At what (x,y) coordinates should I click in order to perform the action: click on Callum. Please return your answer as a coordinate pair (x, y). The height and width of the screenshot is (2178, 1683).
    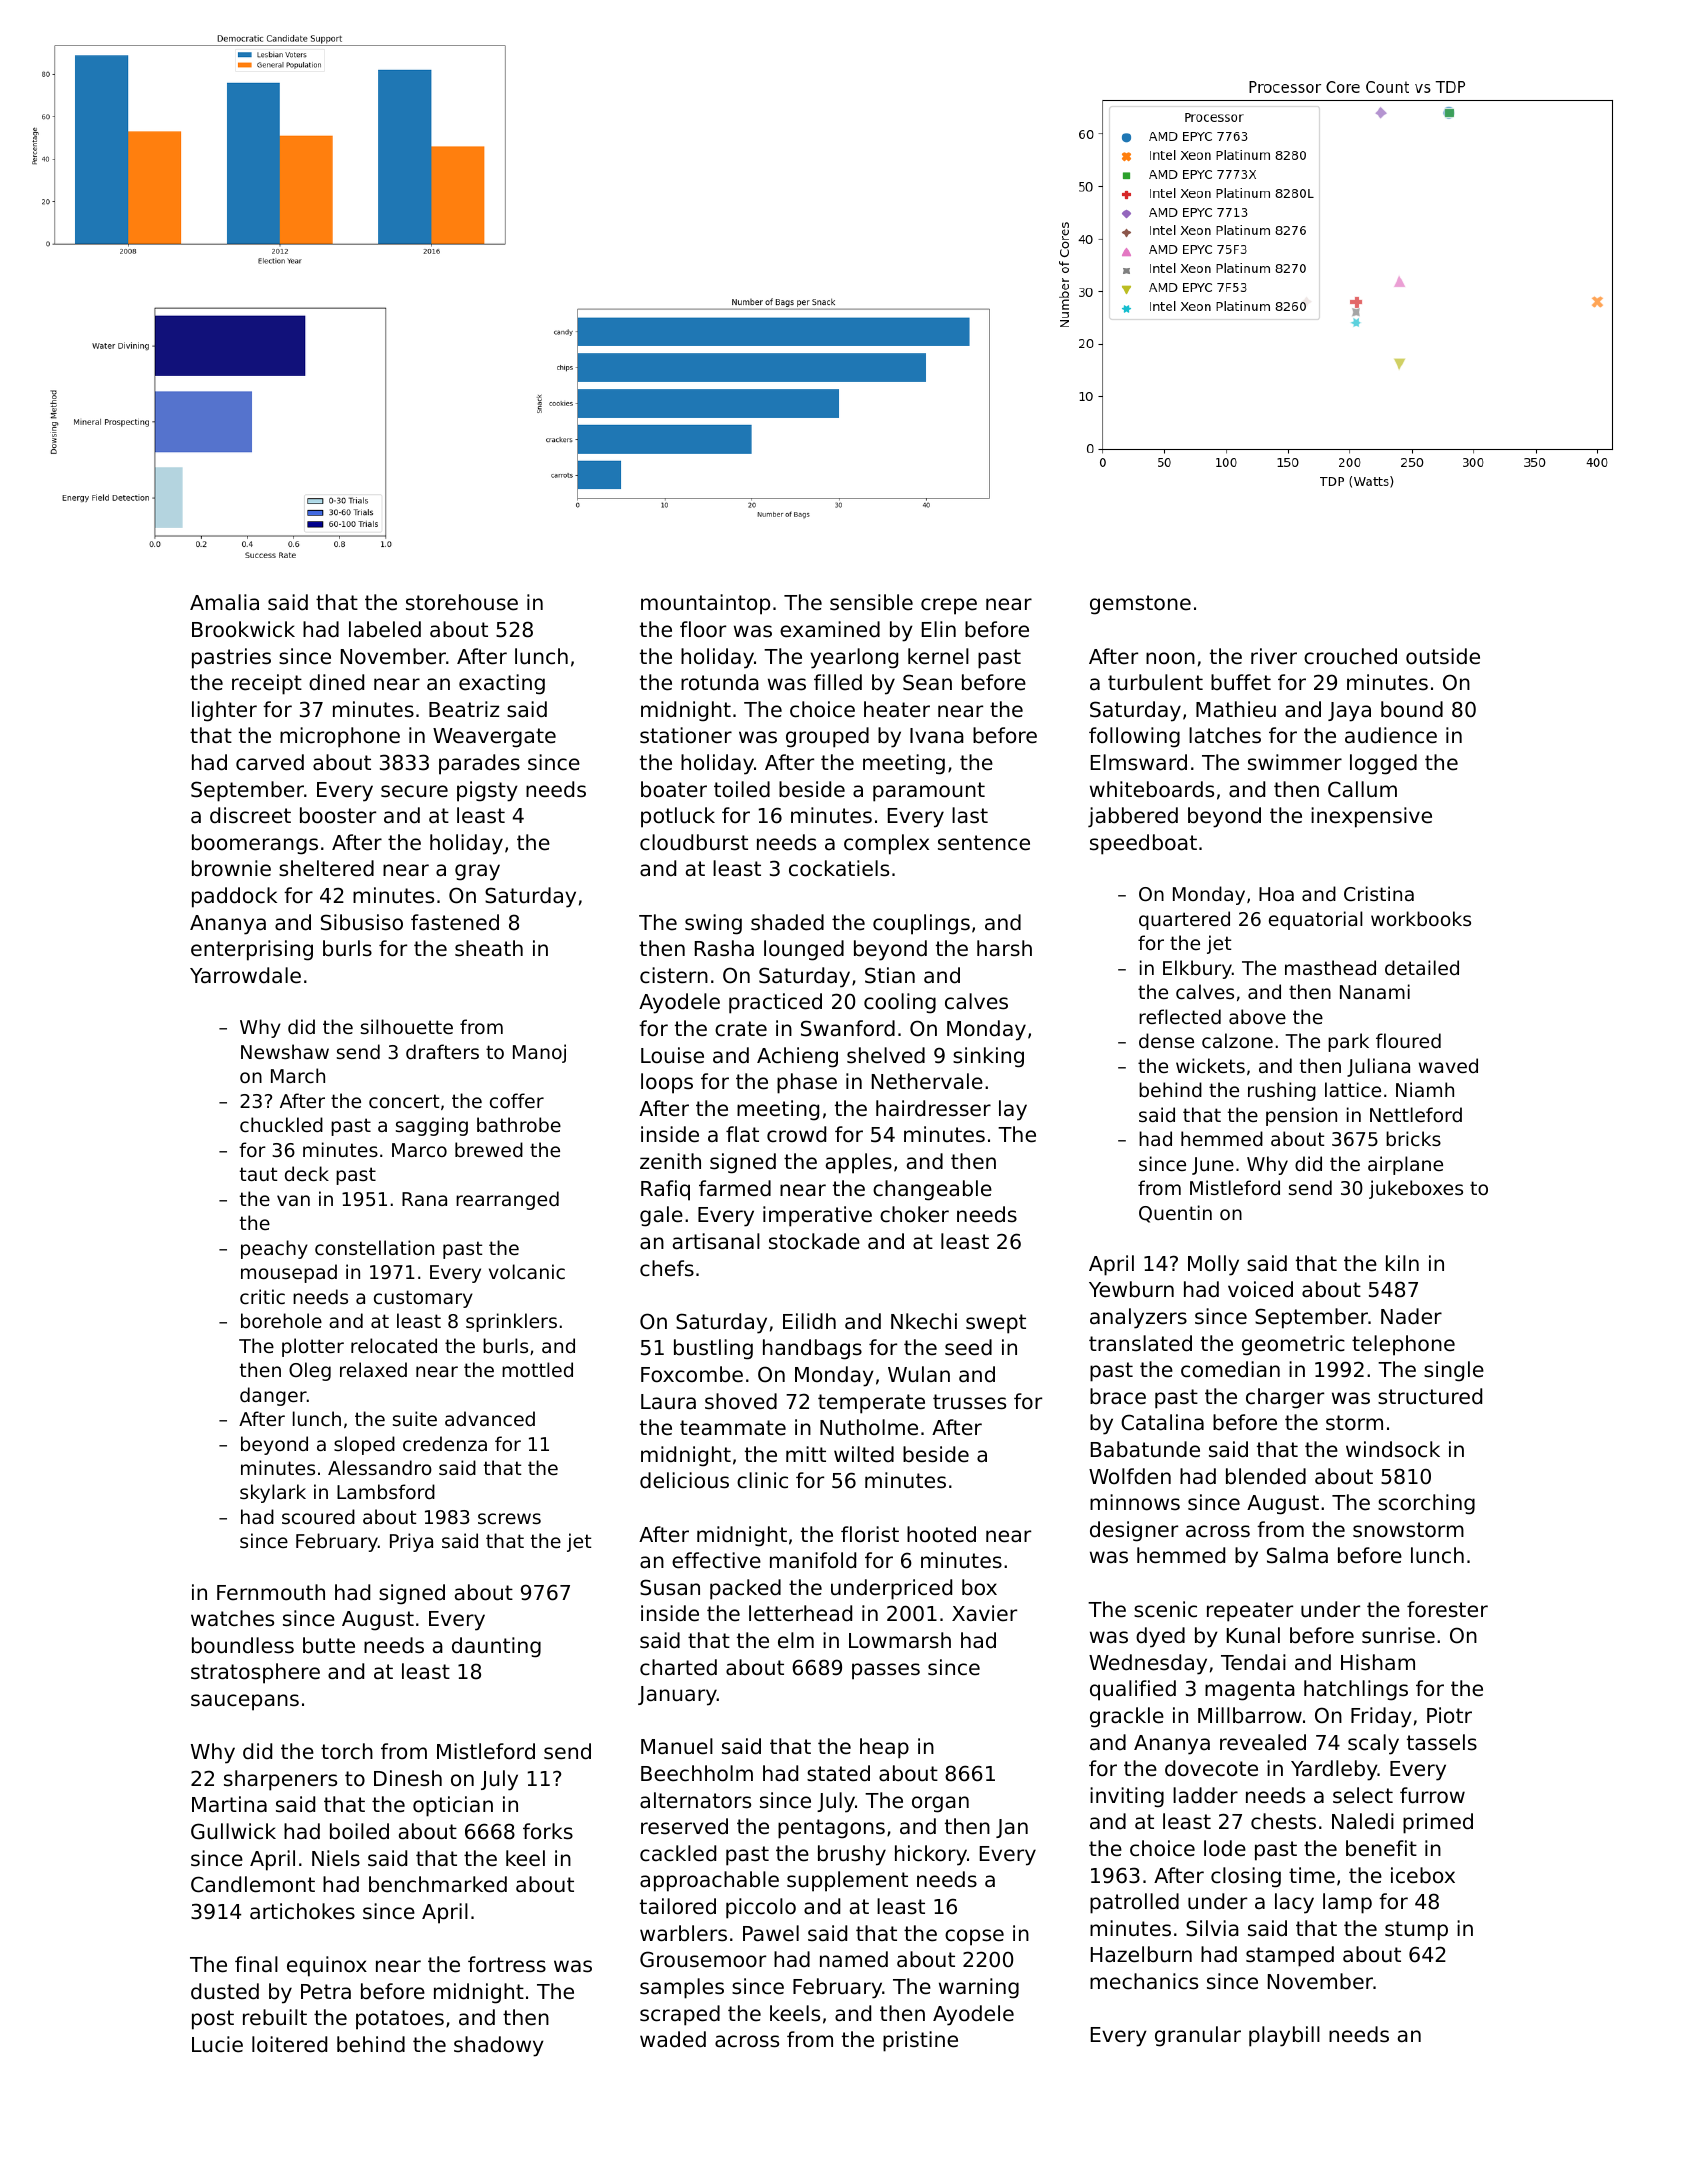
    Looking at the image, I should click on (1362, 789).
